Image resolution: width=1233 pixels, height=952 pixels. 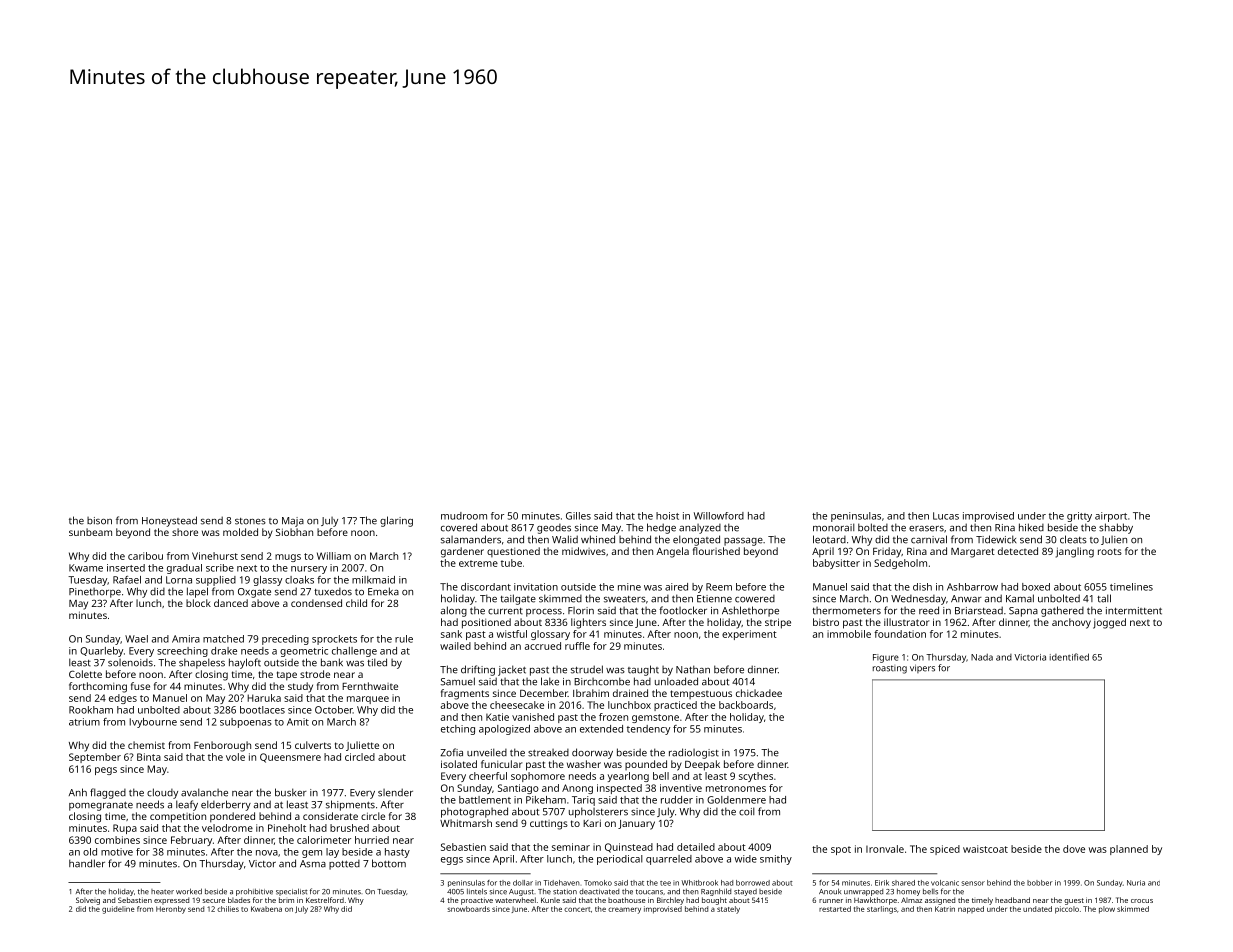 What do you see at coordinates (736, 800) in the image?
I see `Goldenmere` at bounding box center [736, 800].
